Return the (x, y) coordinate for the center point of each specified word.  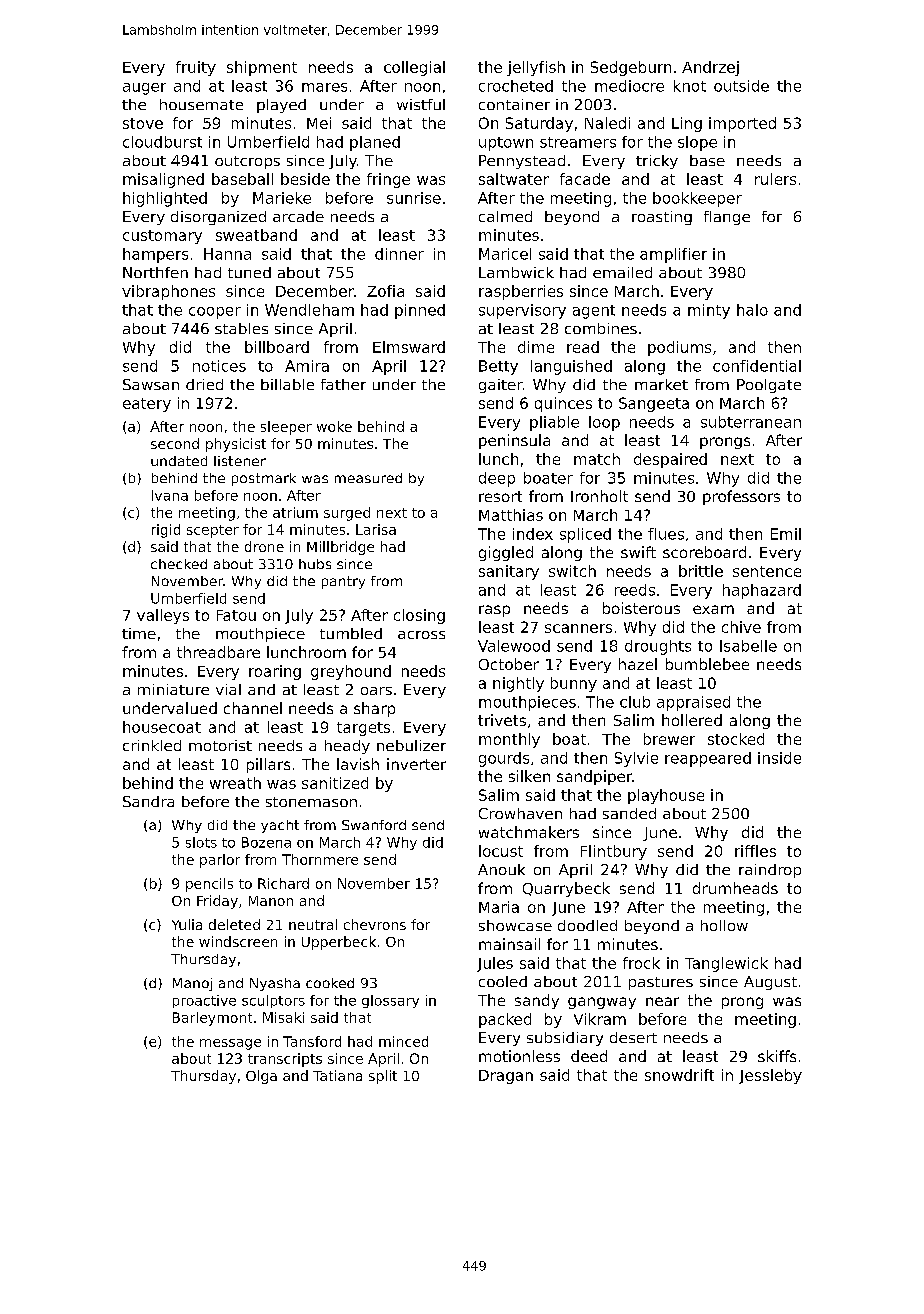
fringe (388, 180)
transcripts (285, 1060)
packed (505, 1020)
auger (144, 89)
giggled (506, 553)
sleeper (286, 428)
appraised (693, 703)
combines (601, 328)
